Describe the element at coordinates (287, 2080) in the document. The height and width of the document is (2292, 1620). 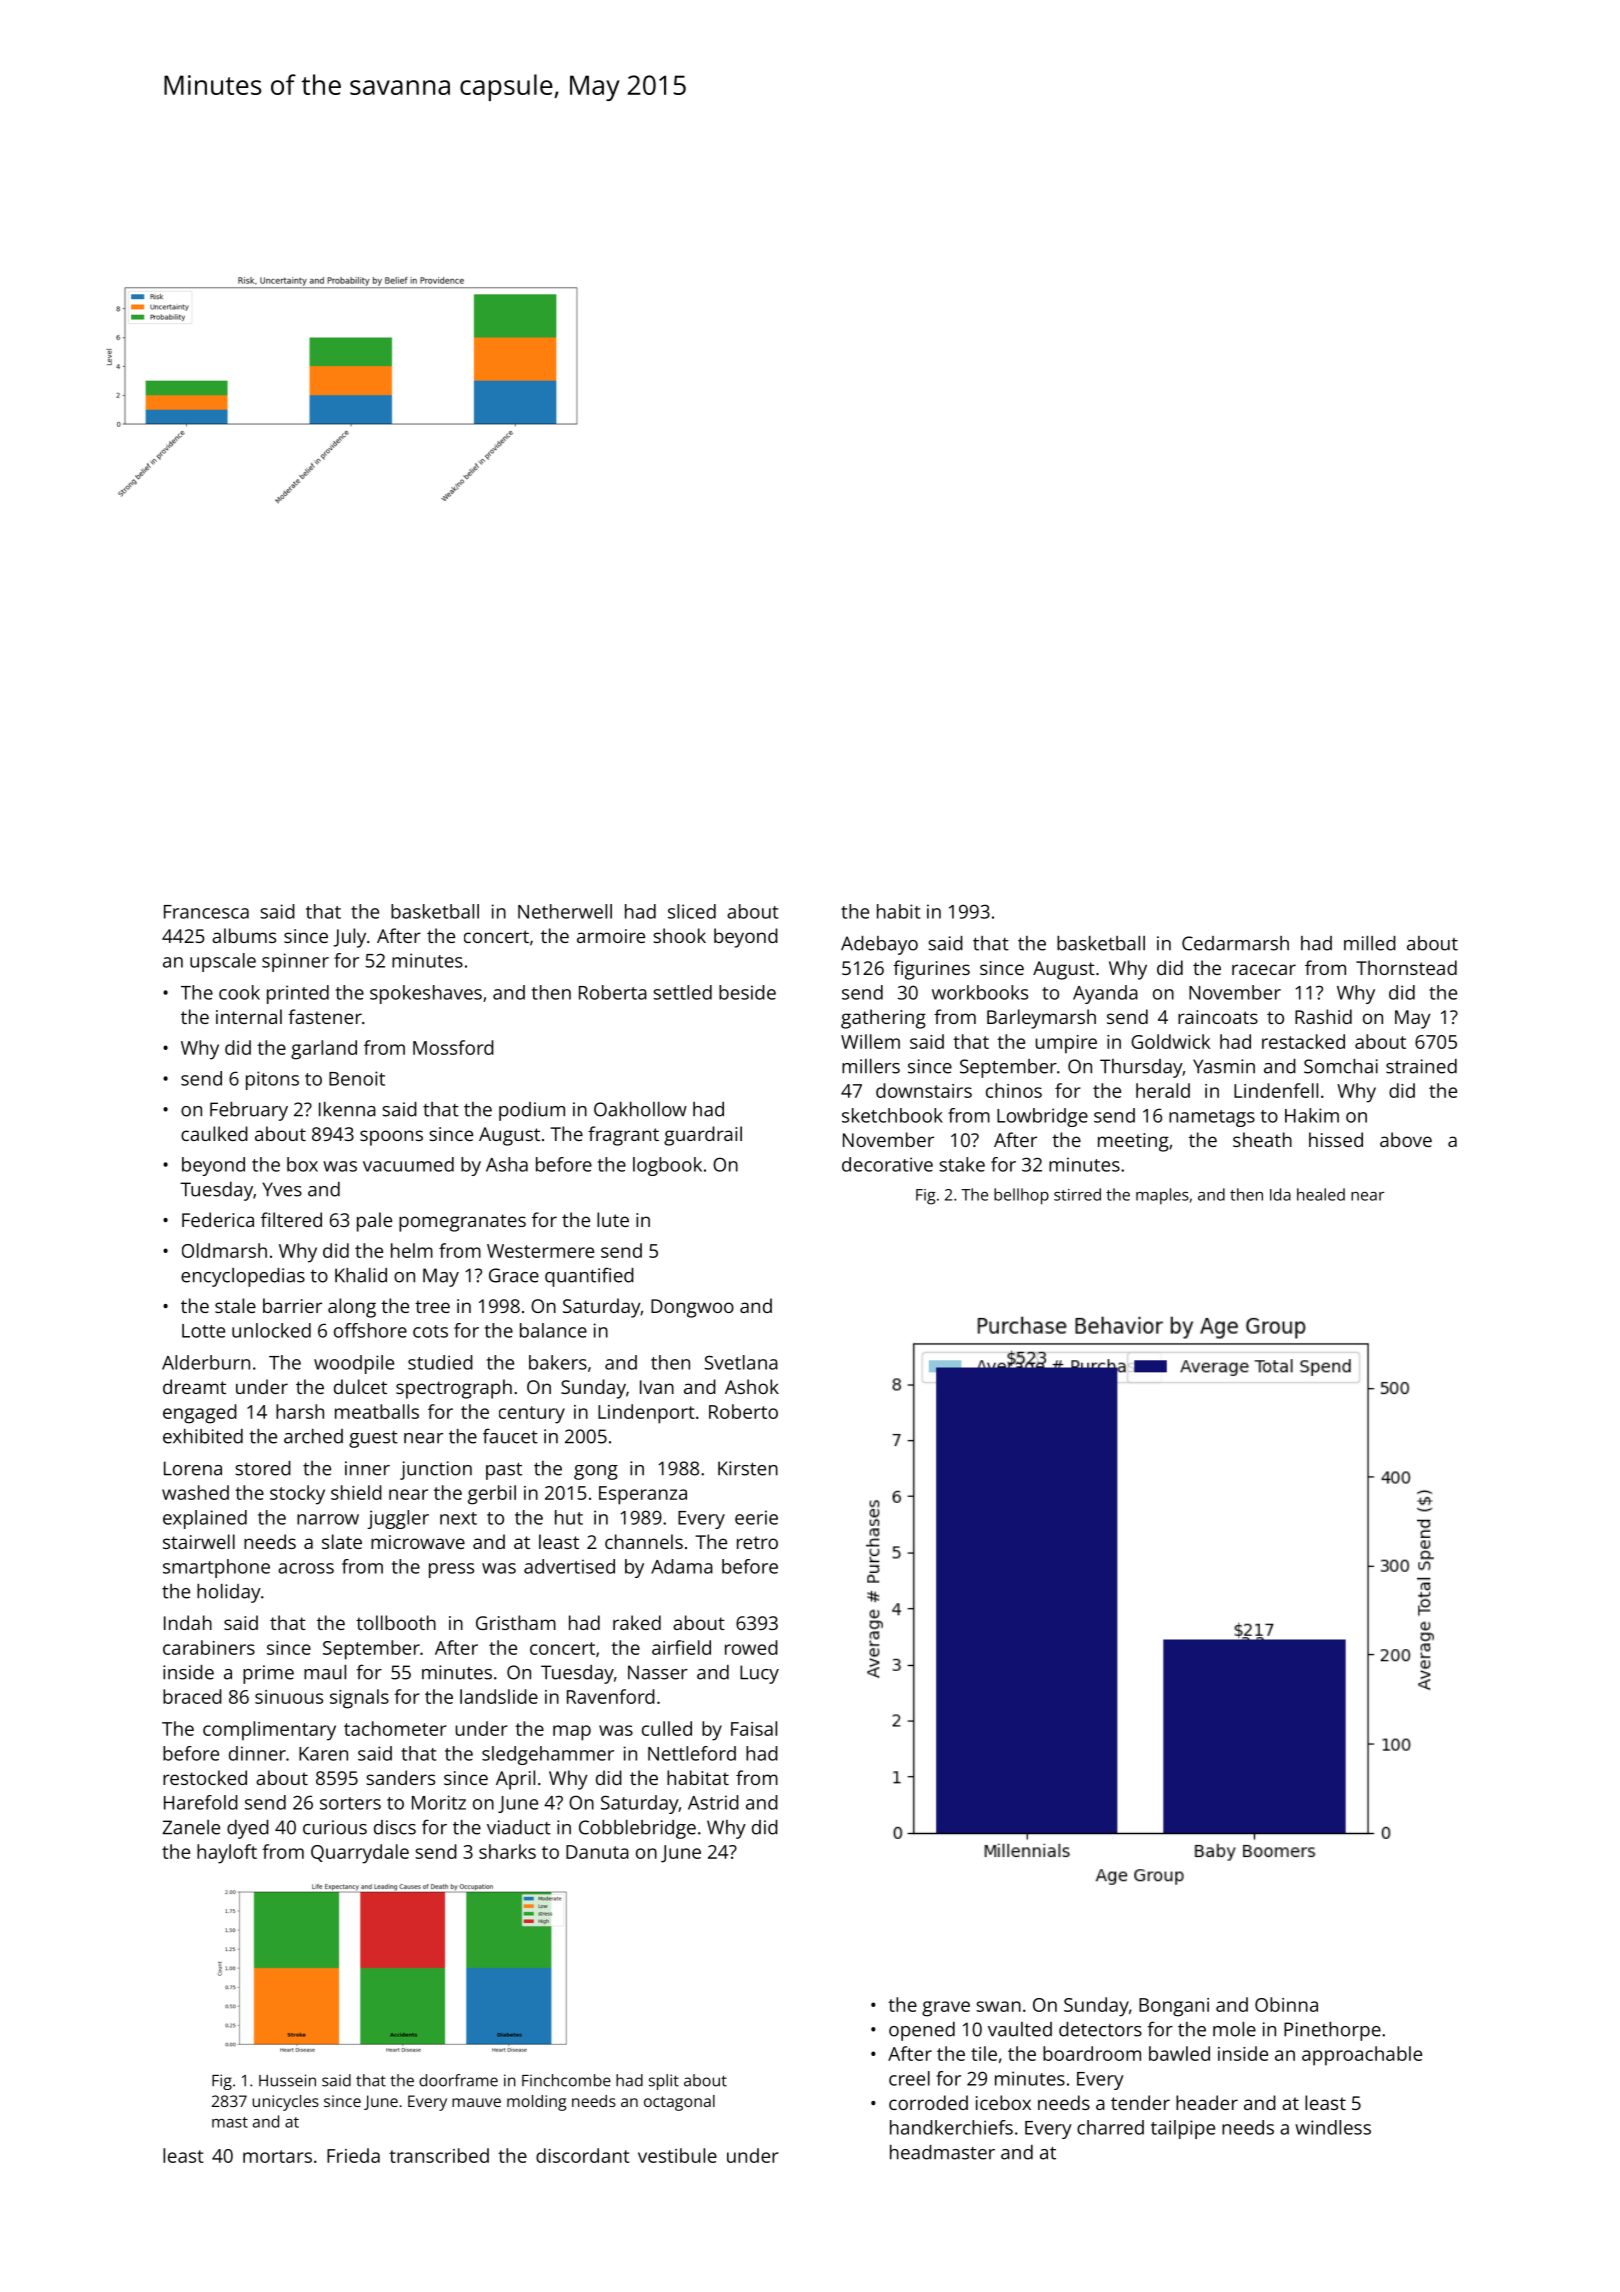
I see `Hussein` at that location.
